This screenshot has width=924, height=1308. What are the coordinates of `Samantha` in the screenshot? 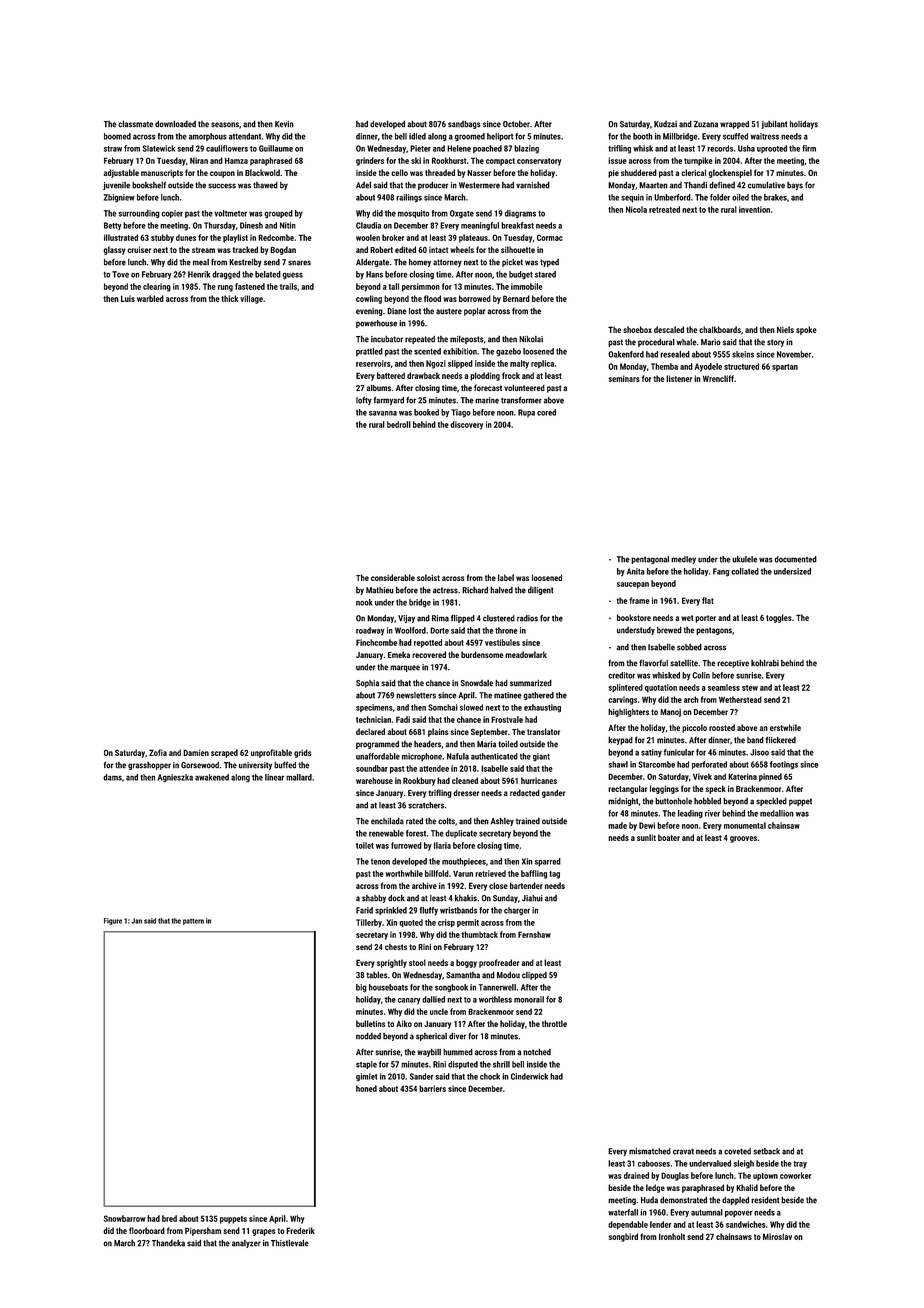 It's located at (463, 975).
